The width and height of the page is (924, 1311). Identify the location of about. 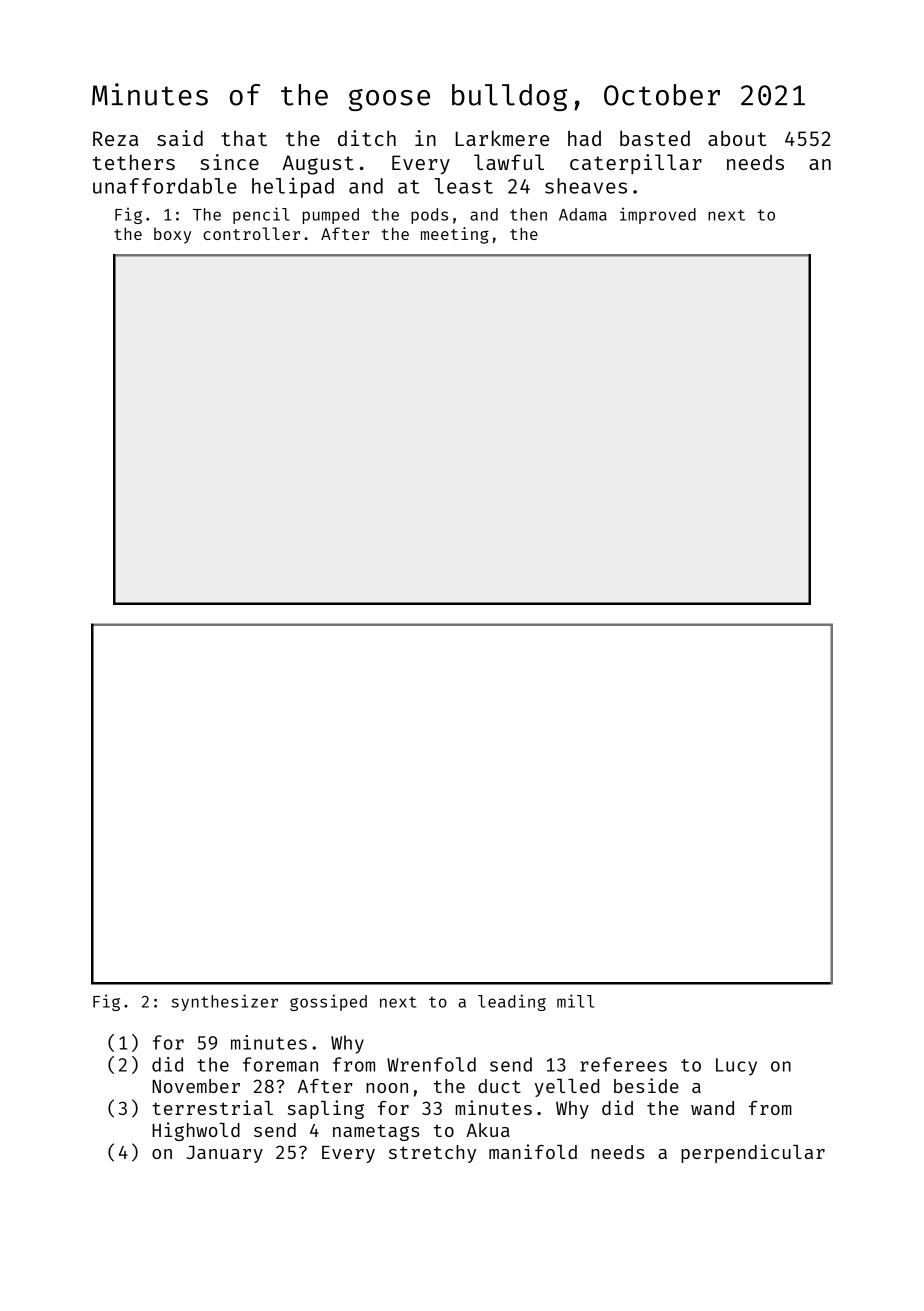
(737, 138).
